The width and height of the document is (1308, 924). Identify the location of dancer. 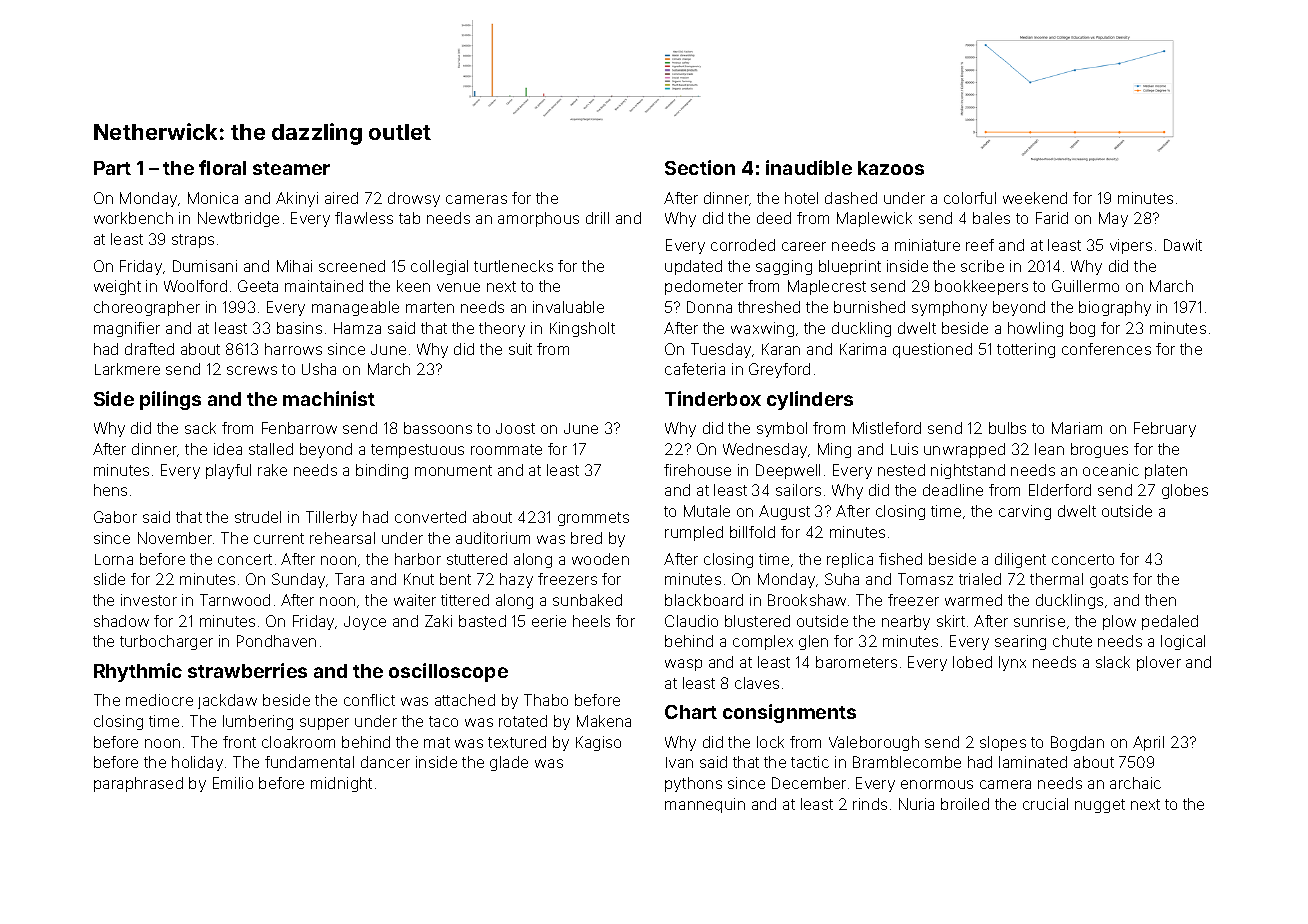
(385, 762).
